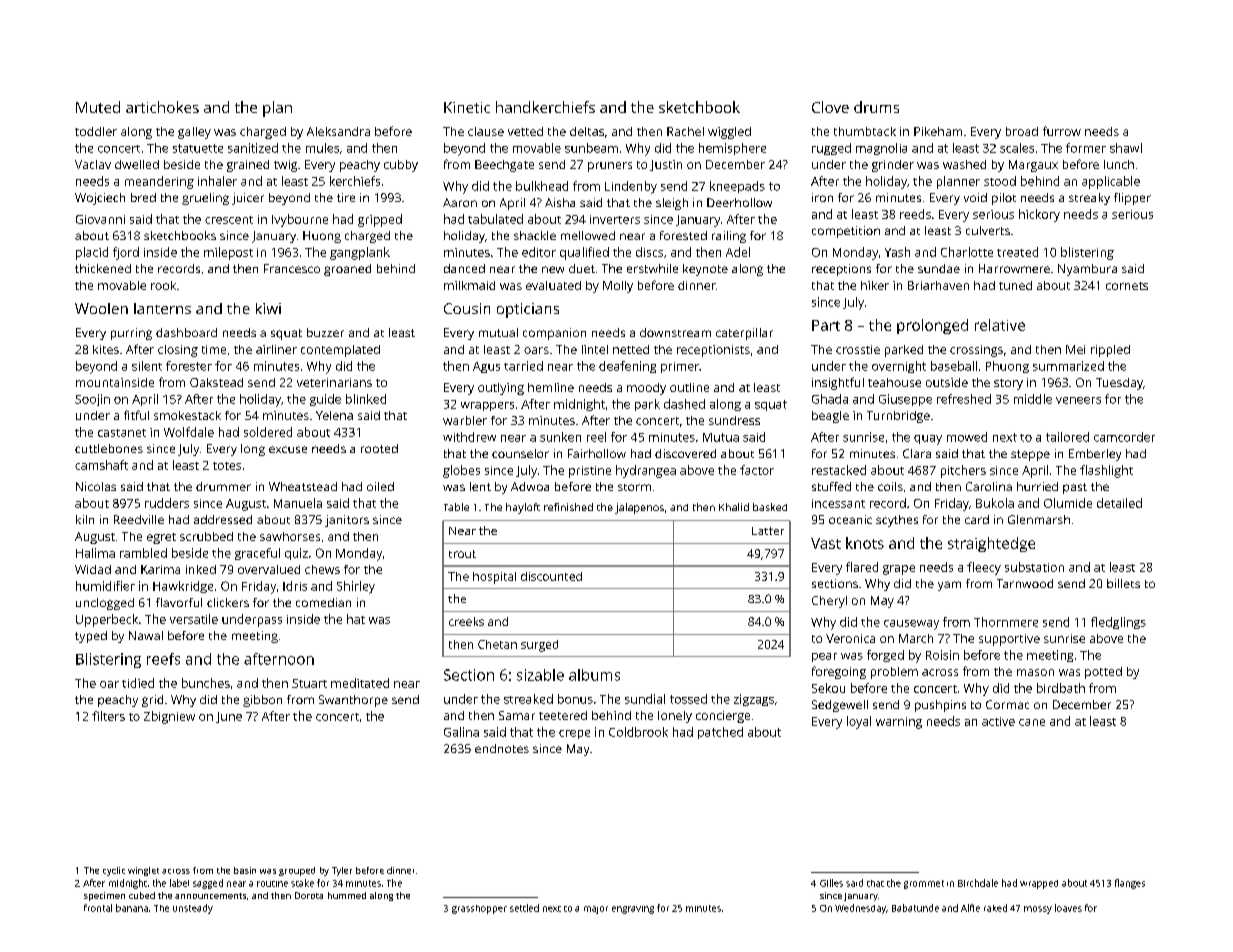 Image resolution: width=1233 pixels, height=952 pixels. I want to click on smokestack, so click(187, 415).
